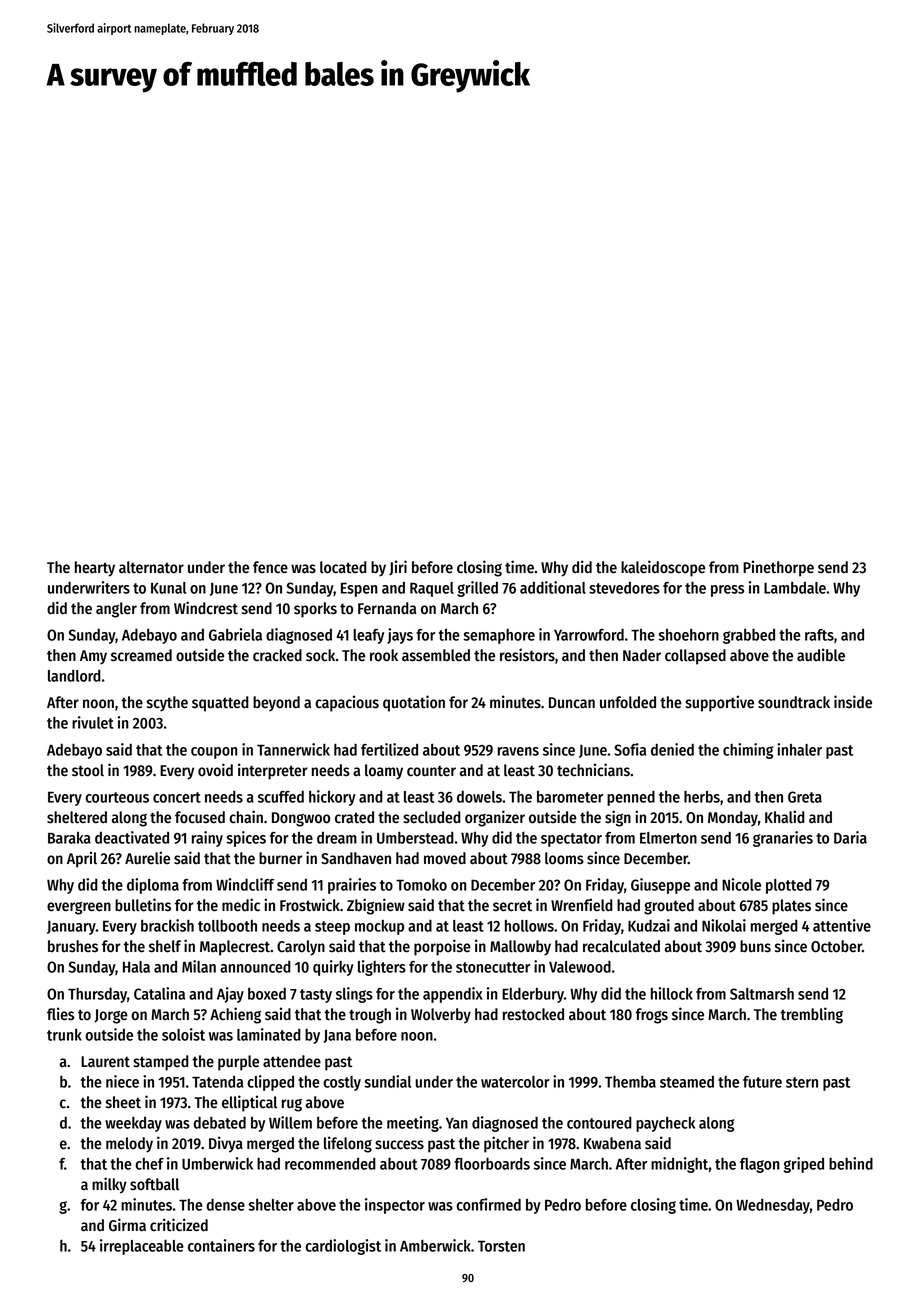  What do you see at coordinates (564, 858) in the image?
I see `looms` at bounding box center [564, 858].
